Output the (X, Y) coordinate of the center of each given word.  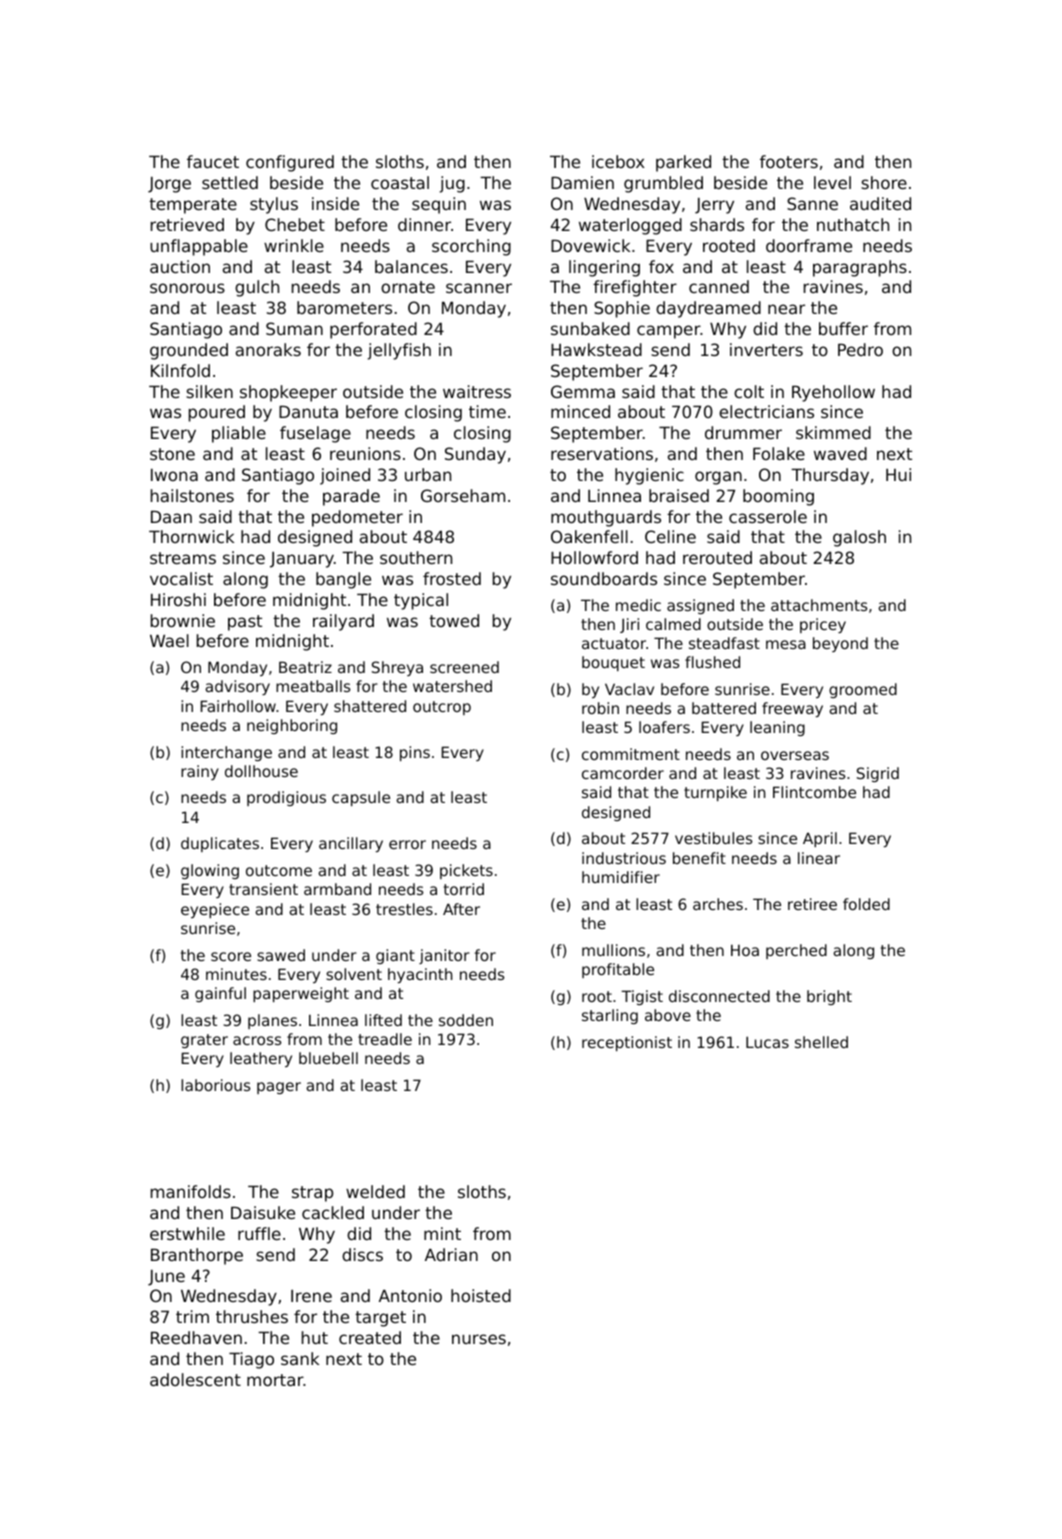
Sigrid (878, 774)
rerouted (717, 557)
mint (442, 1233)
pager (279, 1088)
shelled (821, 1042)
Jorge (169, 185)
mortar (275, 1380)
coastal (400, 182)
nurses (479, 1339)
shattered (370, 706)
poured (217, 413)
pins (415, 753)
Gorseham (463, 495)
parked (683, 163)
